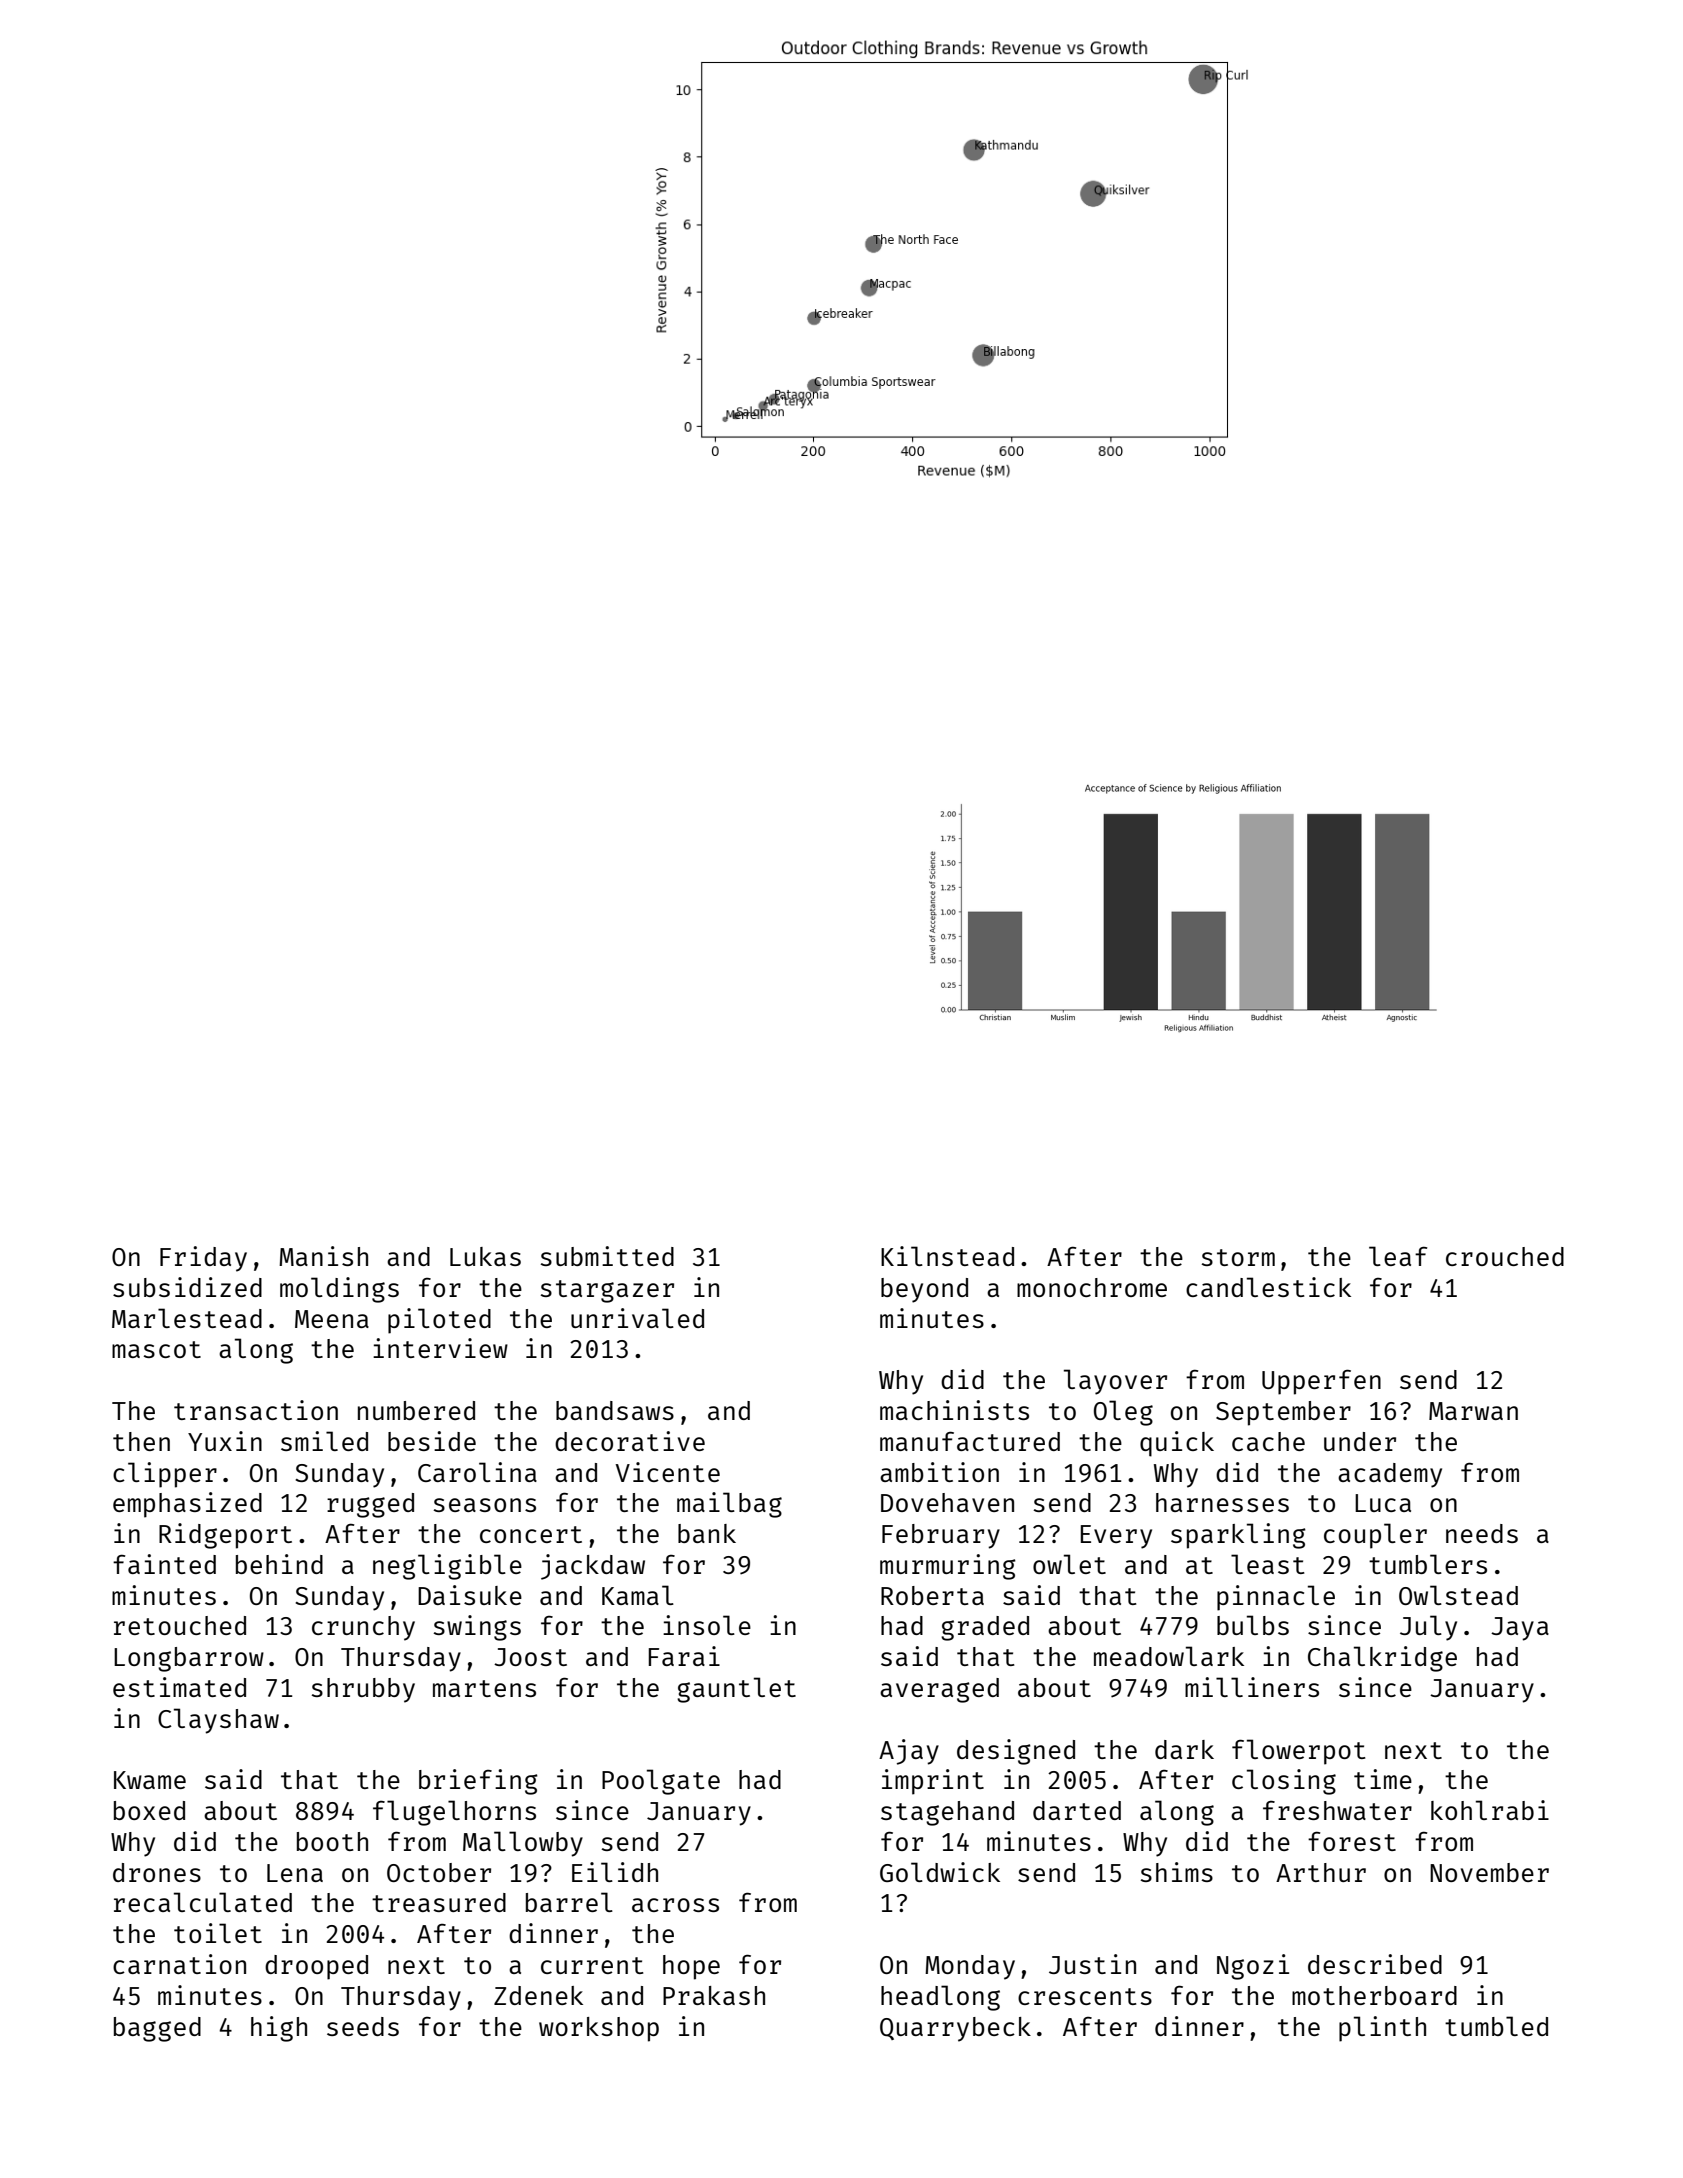 This image has height=2178, width=1683. What do you see at coordinates (955, 2029) in the image?
I see `Quarrybeck` at bounding box center [955, 2029].
